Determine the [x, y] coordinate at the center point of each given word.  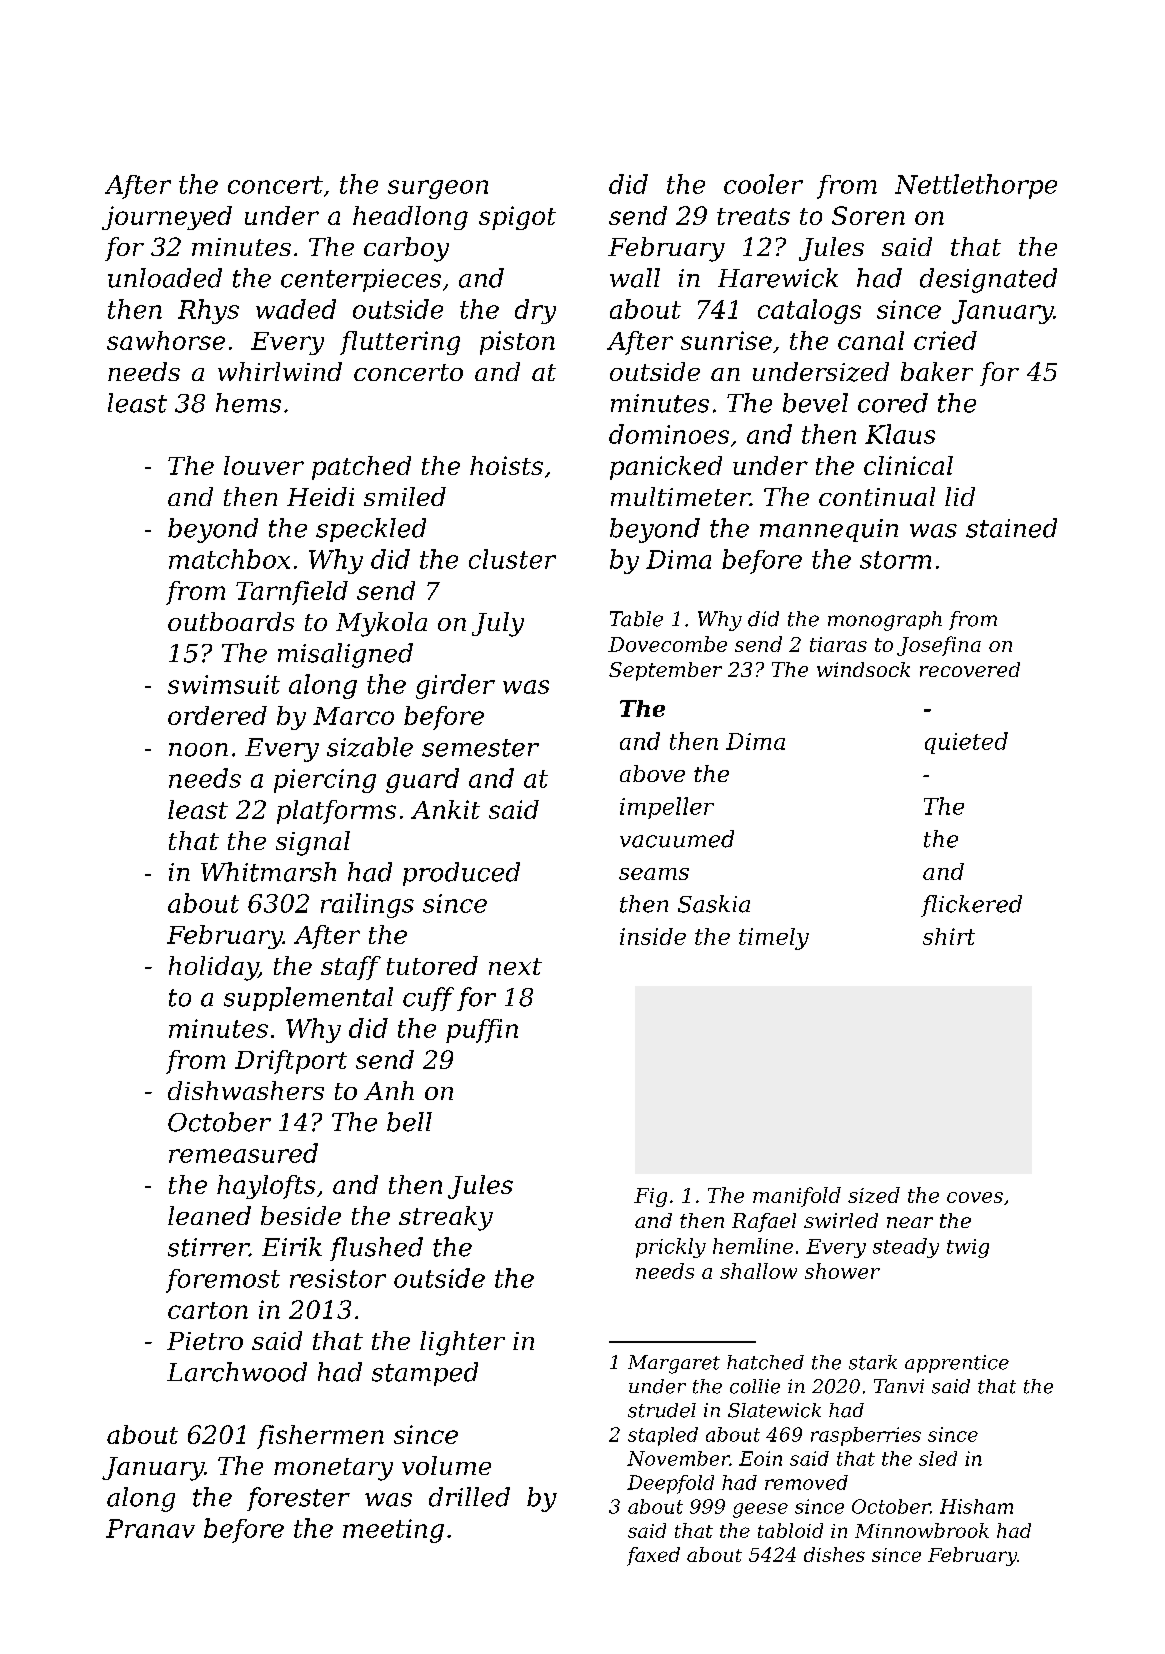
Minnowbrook [922, 1530]
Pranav [150, 1528]
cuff [428, 999]
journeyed [167, 218]
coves [975, 1197]
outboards [231, 621]
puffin [482, 1031]
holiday [213, 968]
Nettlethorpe [976, 186]
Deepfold [670, 1484]
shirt [949, 936]
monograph [885, 621]
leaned [209, 1215]
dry [535, 311]
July [498, 624]
